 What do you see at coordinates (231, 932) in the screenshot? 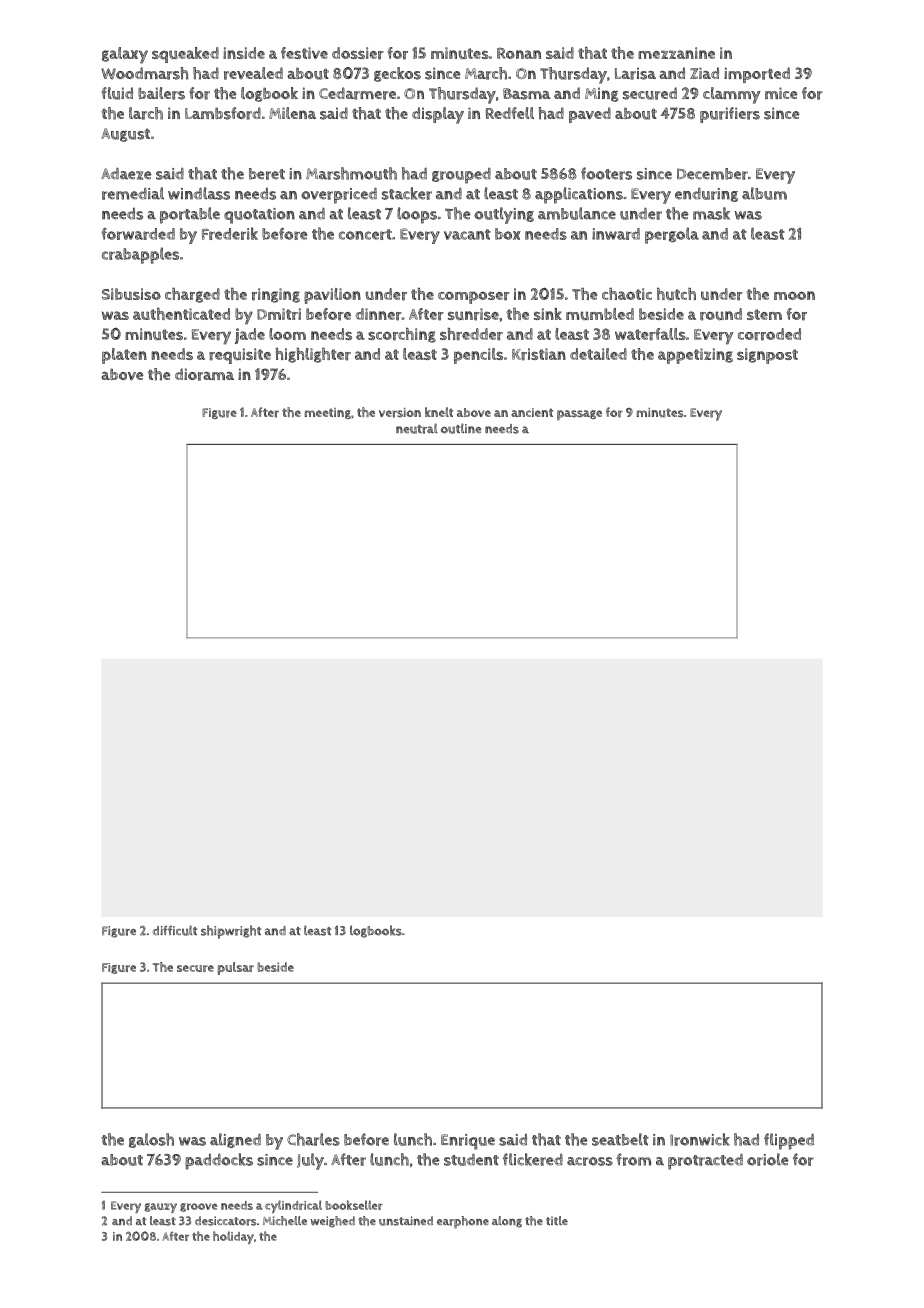
I see `shipwright` at bounding box center [231, 932].
